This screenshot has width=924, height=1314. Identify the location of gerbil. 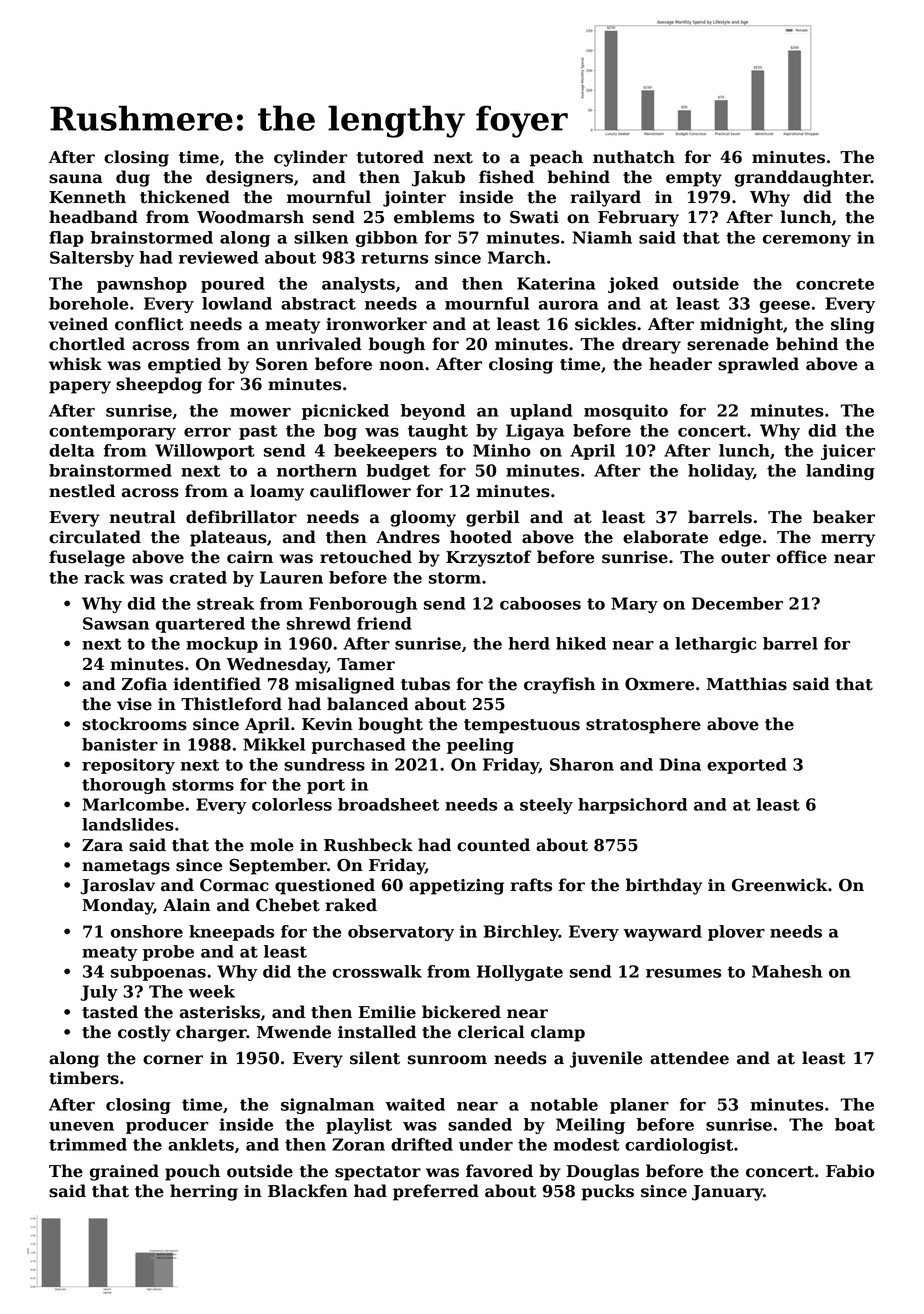
(493, 518).
